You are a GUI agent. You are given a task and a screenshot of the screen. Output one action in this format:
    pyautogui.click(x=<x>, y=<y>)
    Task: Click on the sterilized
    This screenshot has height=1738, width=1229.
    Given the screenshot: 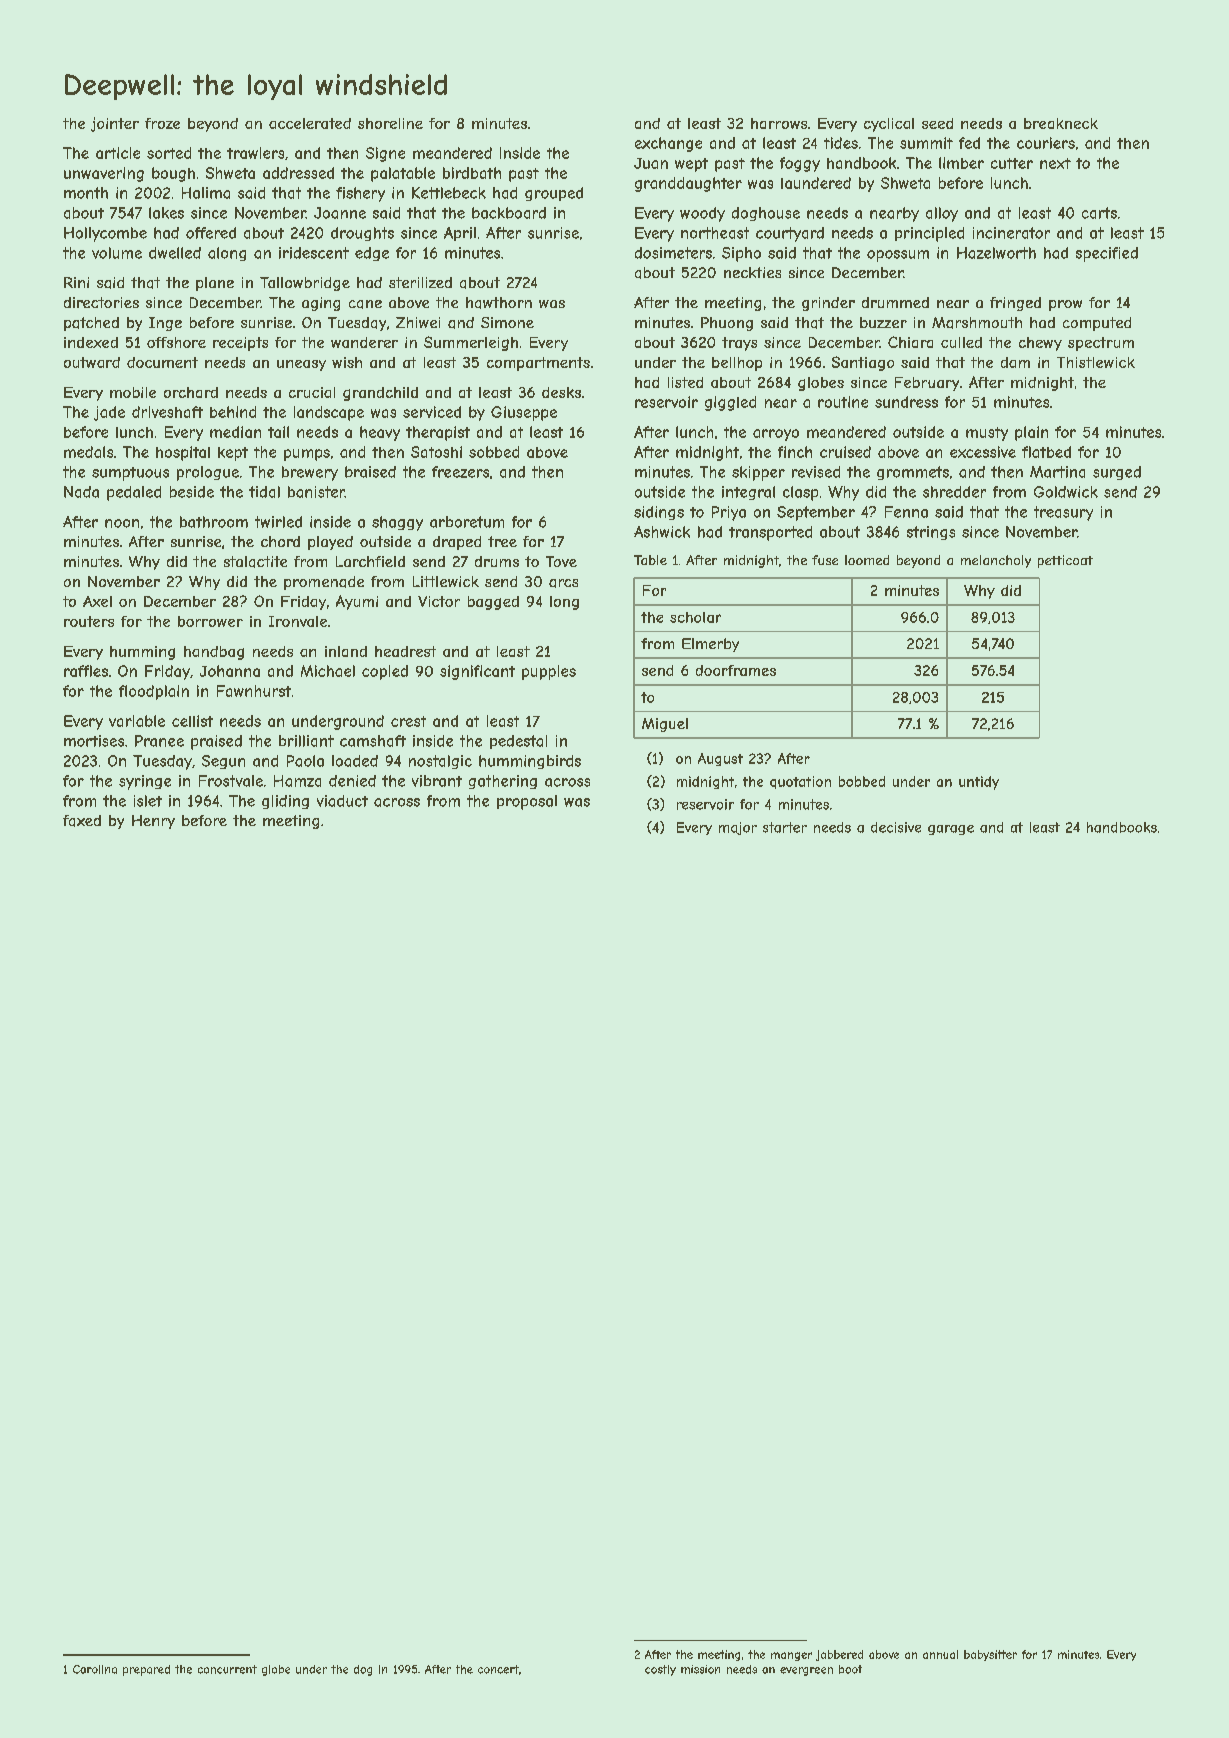 What is the action you would take?
    pyautogui.click(x=420, y=282)
